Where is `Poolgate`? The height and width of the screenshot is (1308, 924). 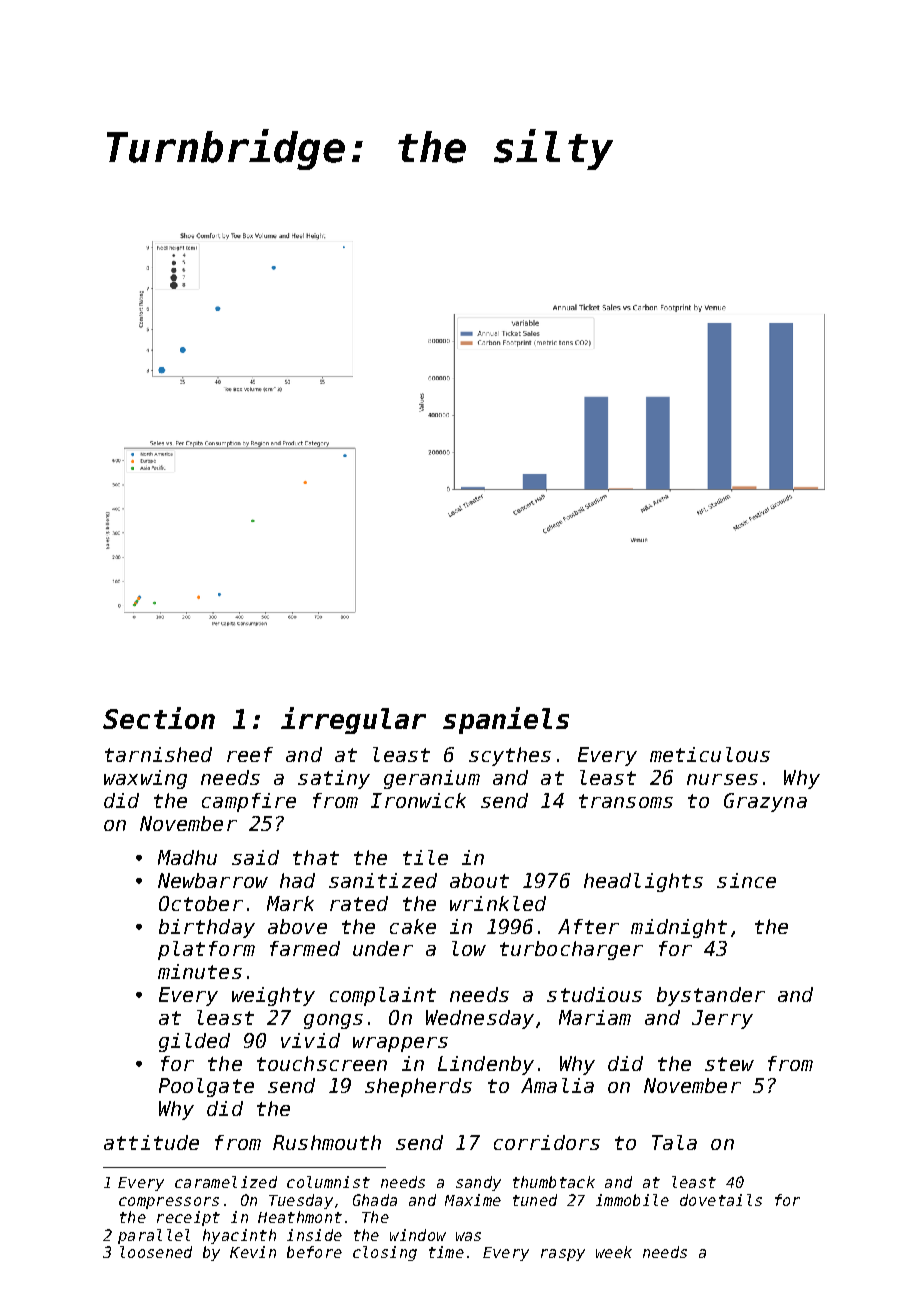
Poolgate is located at coordinates (206, 1087).
